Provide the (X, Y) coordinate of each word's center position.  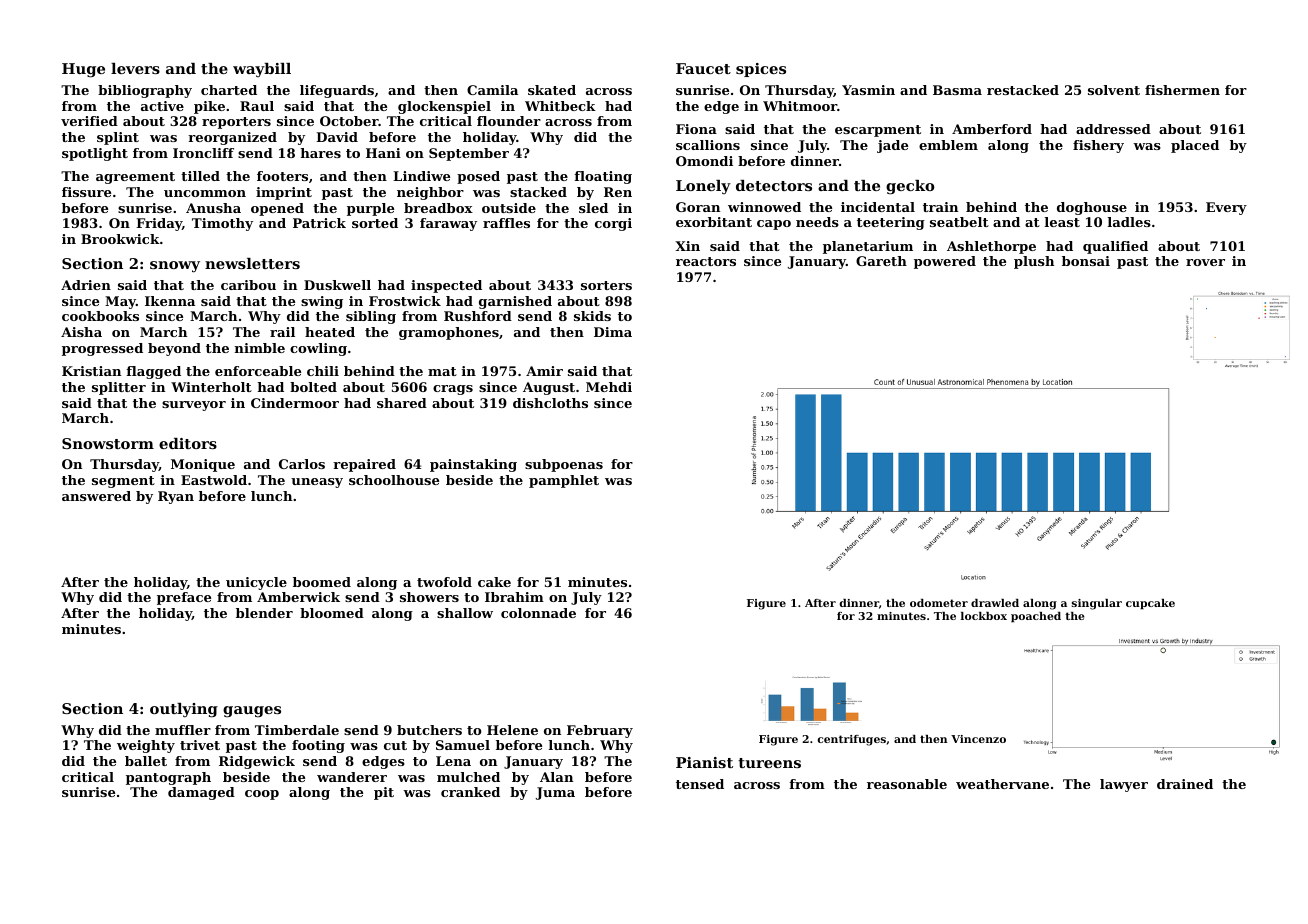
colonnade (538, 613)
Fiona (696, 129)
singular (1097, 604)
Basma (957, 90)
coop (262, 795)
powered (945, 262)
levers (135, 68)
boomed (322, 582)
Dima (613, 332)
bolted (313, 387)
